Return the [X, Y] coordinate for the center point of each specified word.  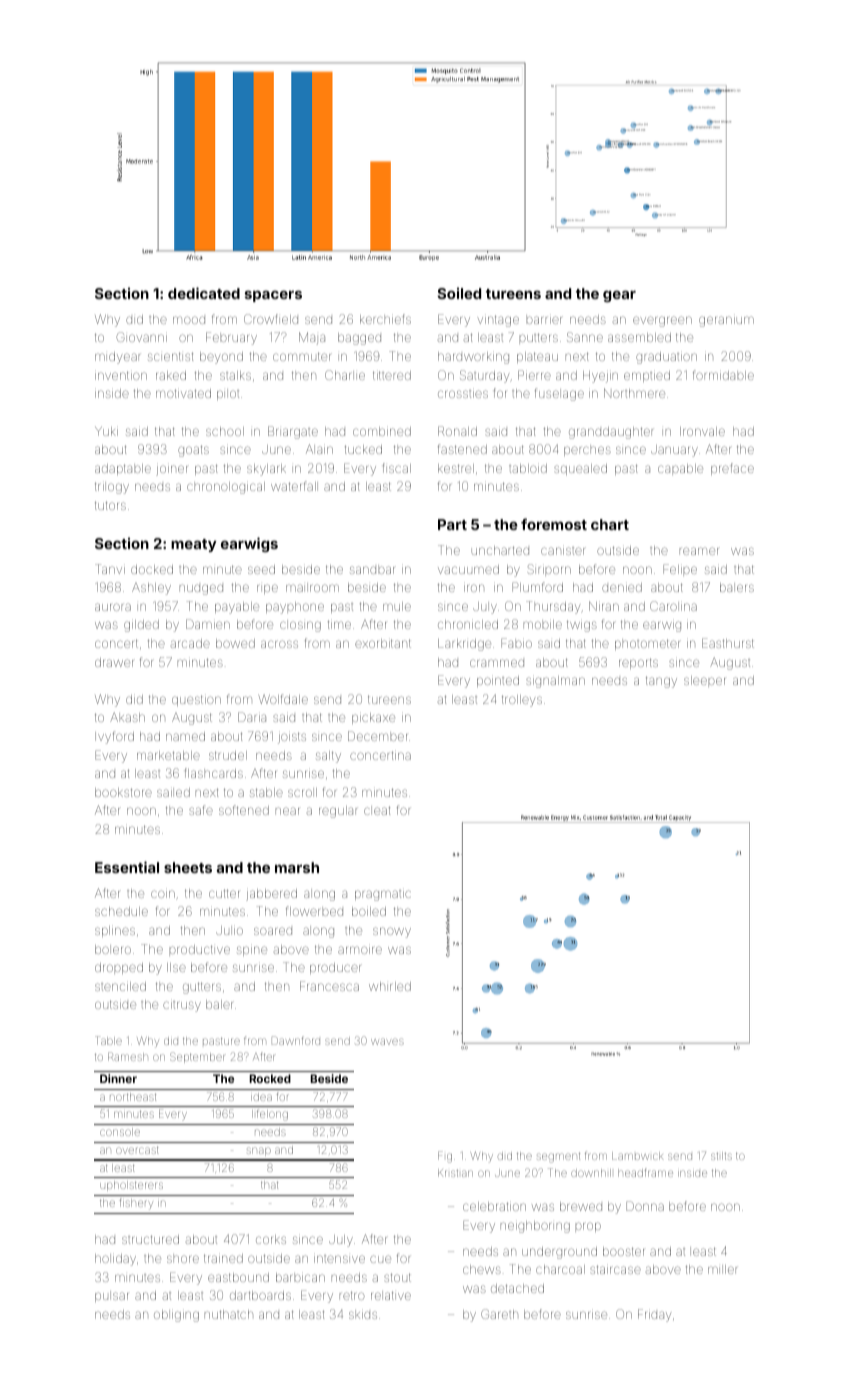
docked [152, 569]
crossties [463, 394]
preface [732, 469]
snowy [392, 932]
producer [335, 968]
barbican [300, 1277]
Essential [127, 867]
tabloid [528, 468]
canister [563, 551]
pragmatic [383, 895]
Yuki [106, 431]
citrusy [182, 1006]
